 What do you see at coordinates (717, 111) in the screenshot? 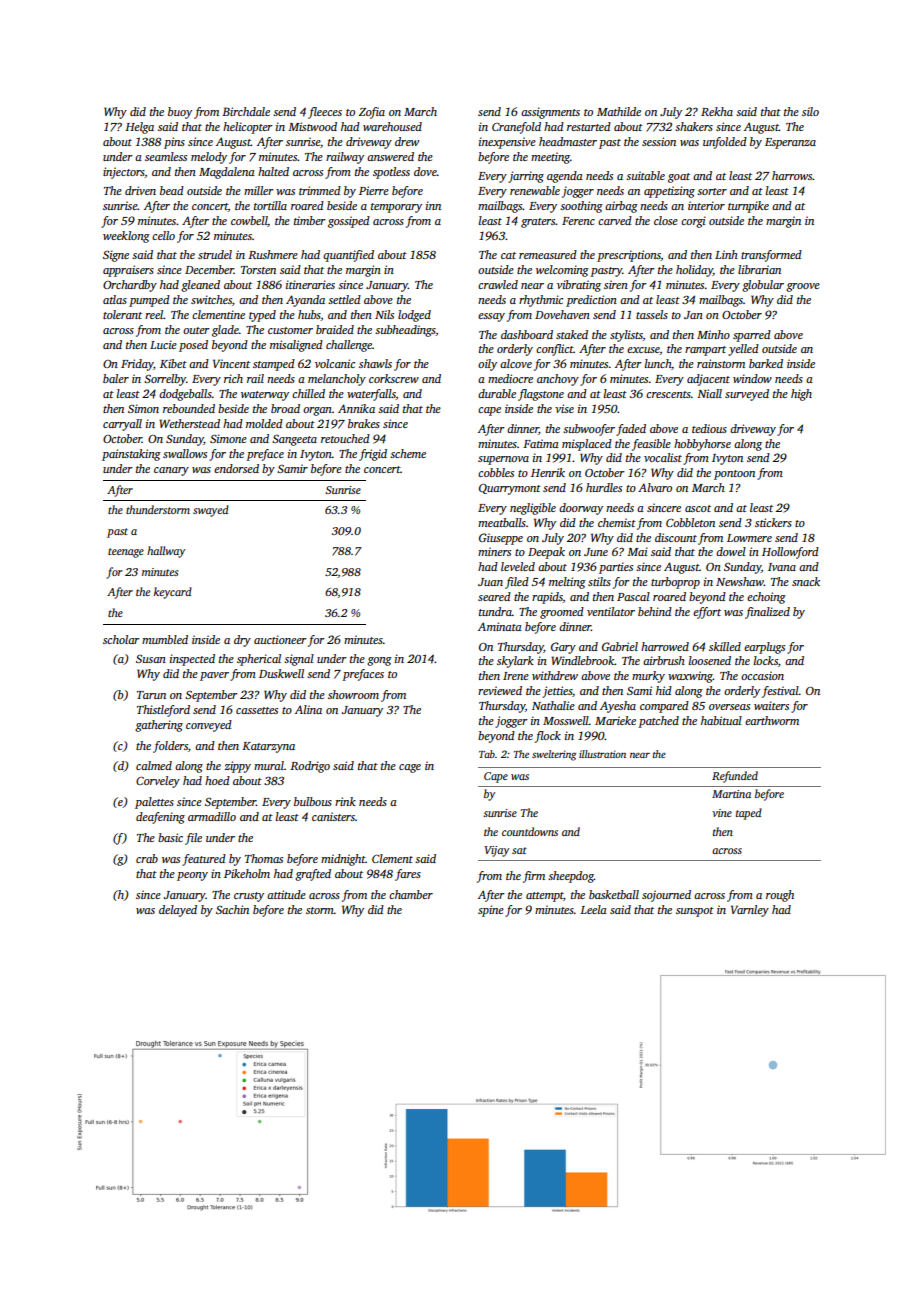
I see `Rekha` at bounding box center [717, 111].
